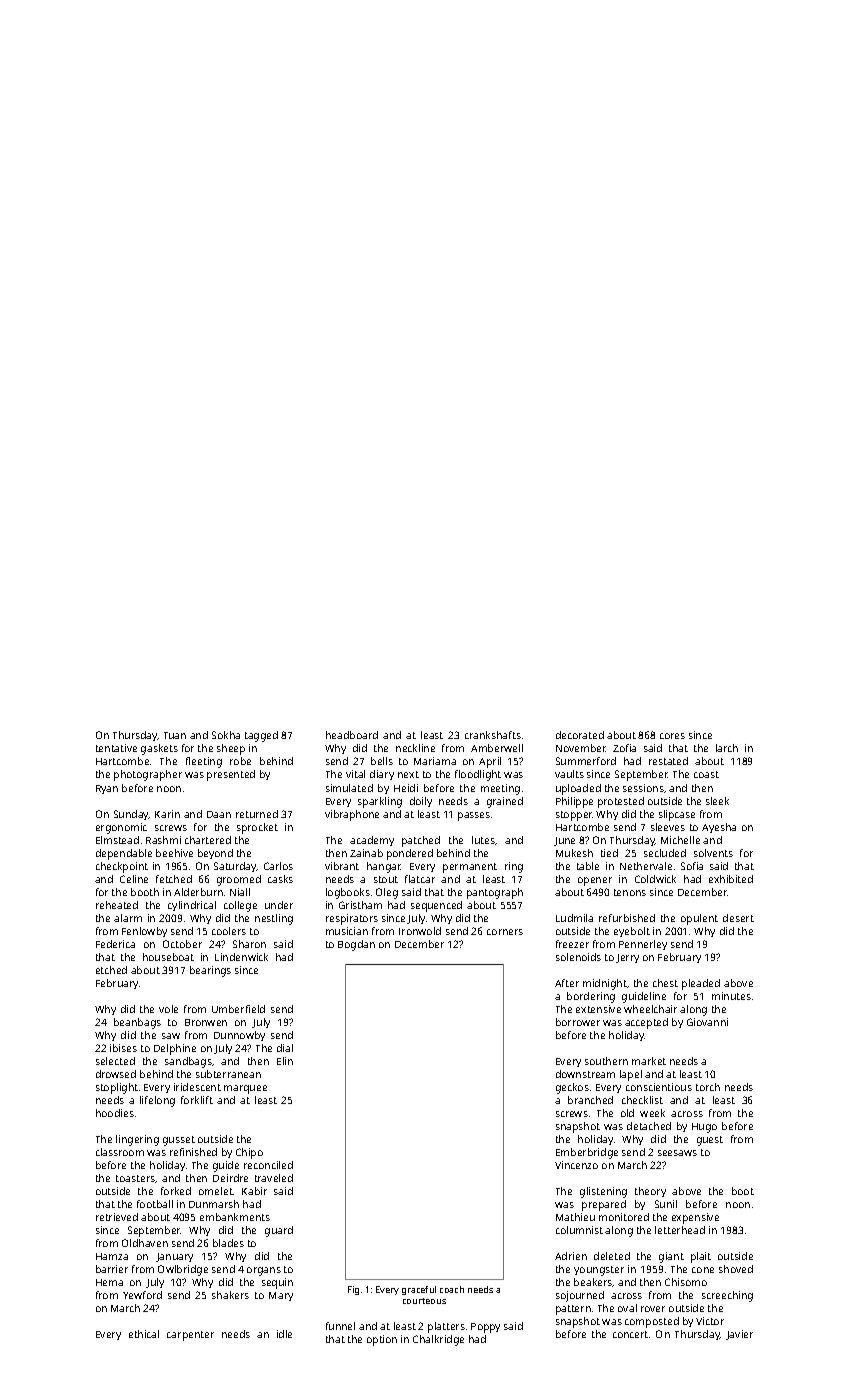 This page has width=849, height=1400. What do you see at coordinates (470, 868) in the page?
I see `permanent` at bounding box center [470, 868].
